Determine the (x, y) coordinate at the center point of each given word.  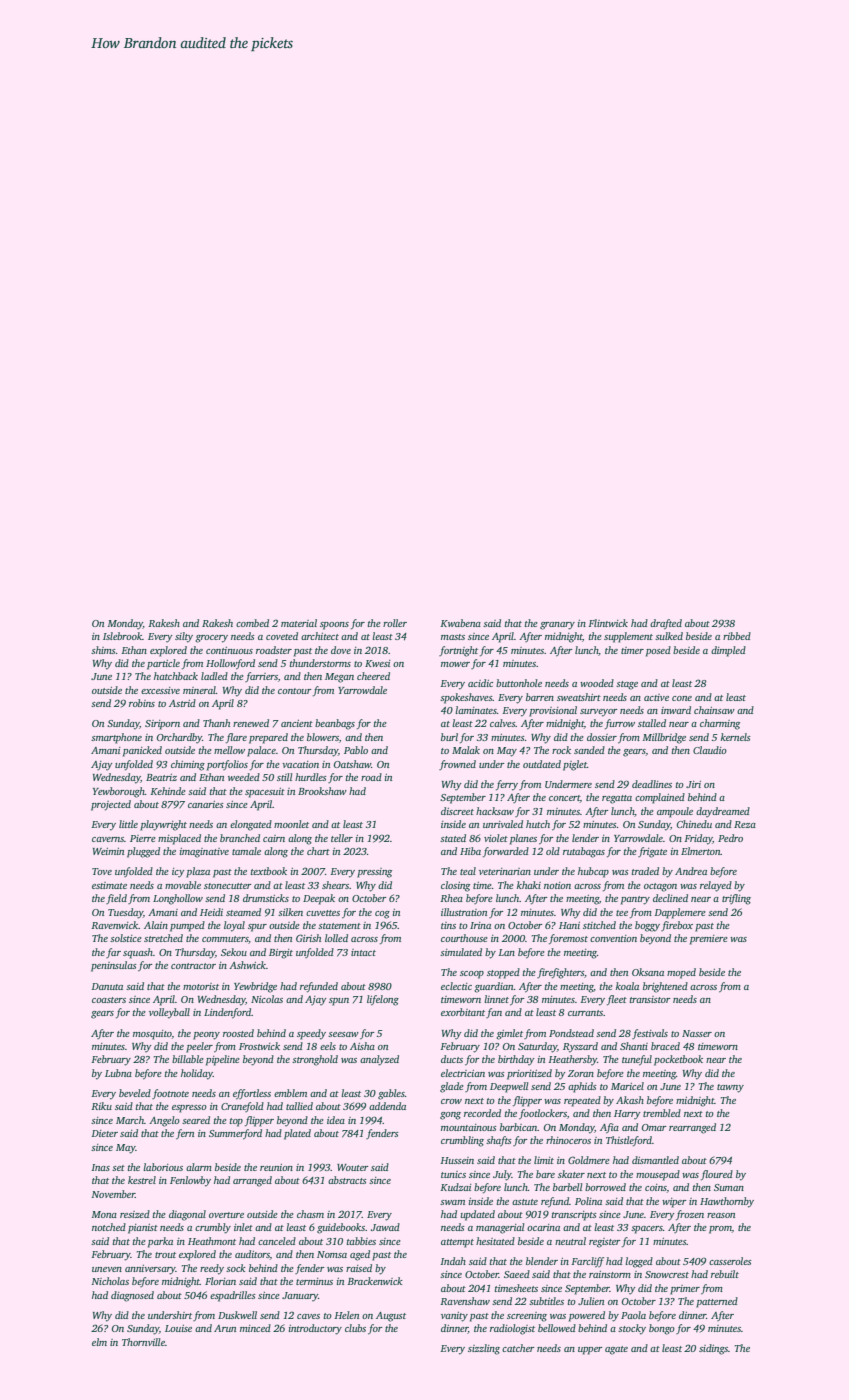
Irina (480, 925)
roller (395, 623)
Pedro (730, 838)
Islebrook (122, 636)
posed (658, 651)
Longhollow (178, 899)
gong (450, 1116)
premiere (709, 940)
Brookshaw (322, 791)
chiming (188, 765)
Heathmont (212, 1241)
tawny (730, 1088)
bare (545, 1174)
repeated (582, 1101)
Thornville (143, 1342)
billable (188, 1059)
